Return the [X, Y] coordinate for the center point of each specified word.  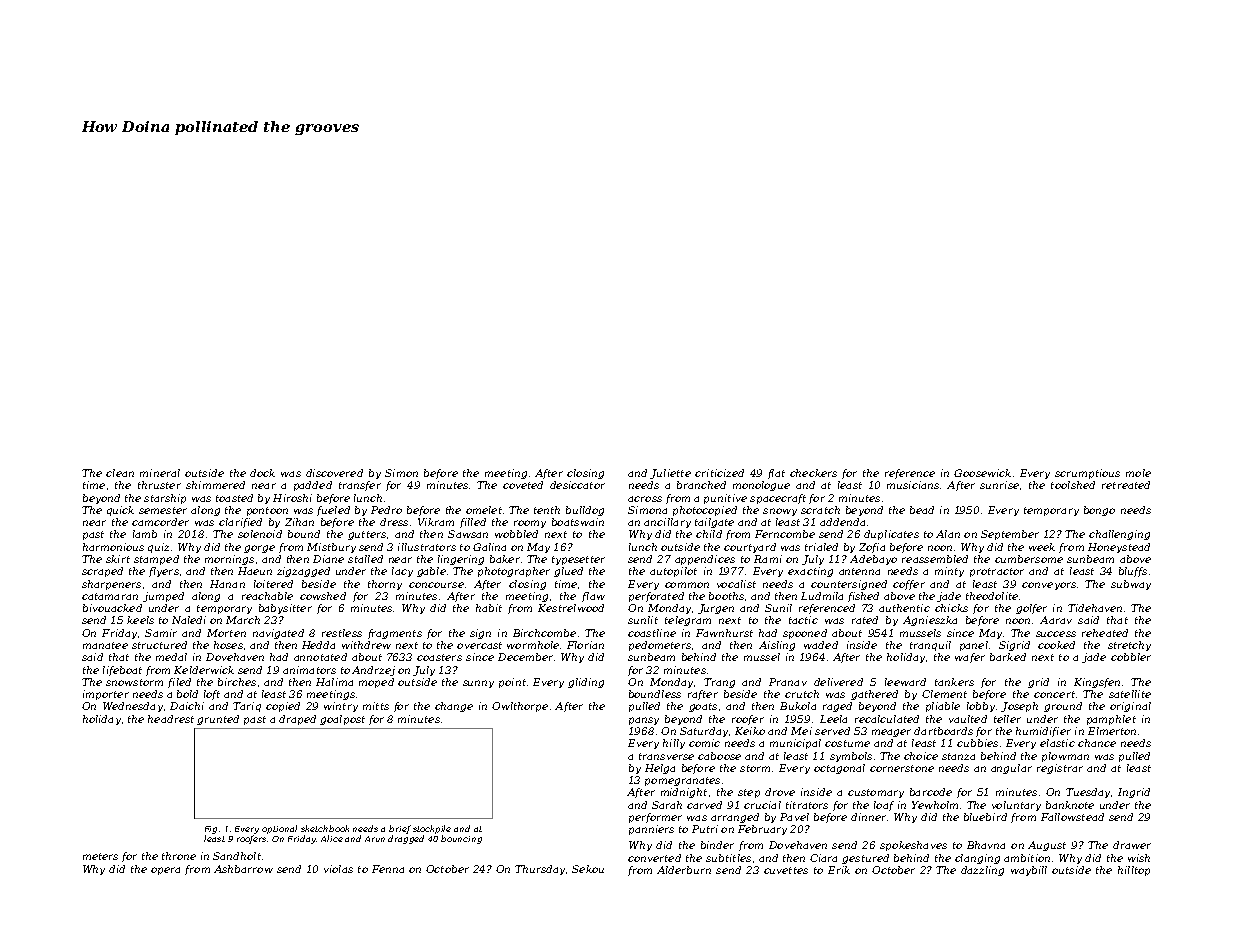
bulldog [585, 511]
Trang [719, 683]
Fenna [388, 869]
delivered [838, 682]
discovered [334, 473]
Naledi [189, 620]
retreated [1126, 485]
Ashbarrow [243, 869]
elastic [1057, 743]
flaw [593, 597]
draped [297, 720]
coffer [909, 585]
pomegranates [682, 781]
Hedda [318, 645]
